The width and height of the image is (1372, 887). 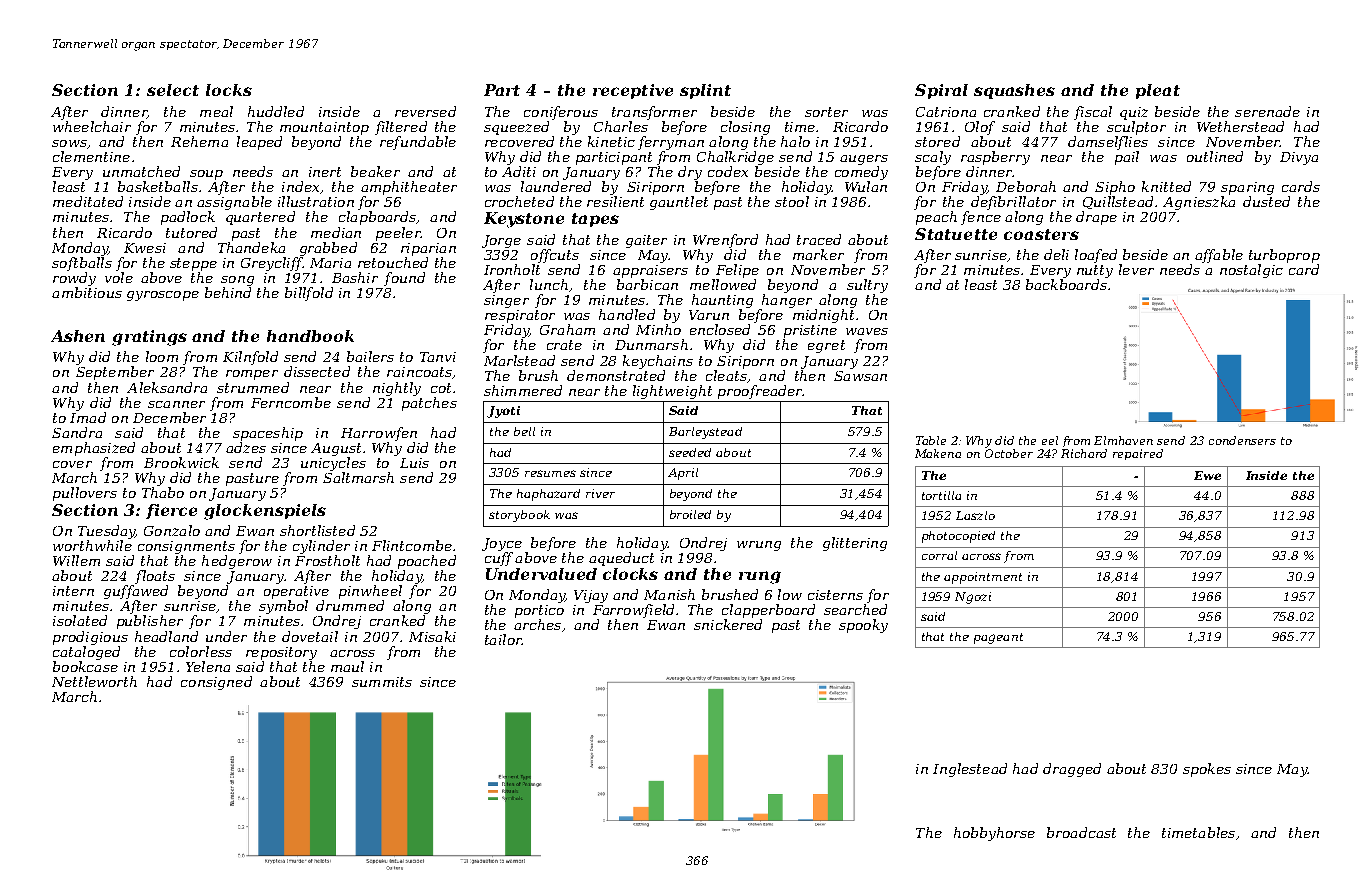 I want to click on Manish, so click(x=669, y=594).
